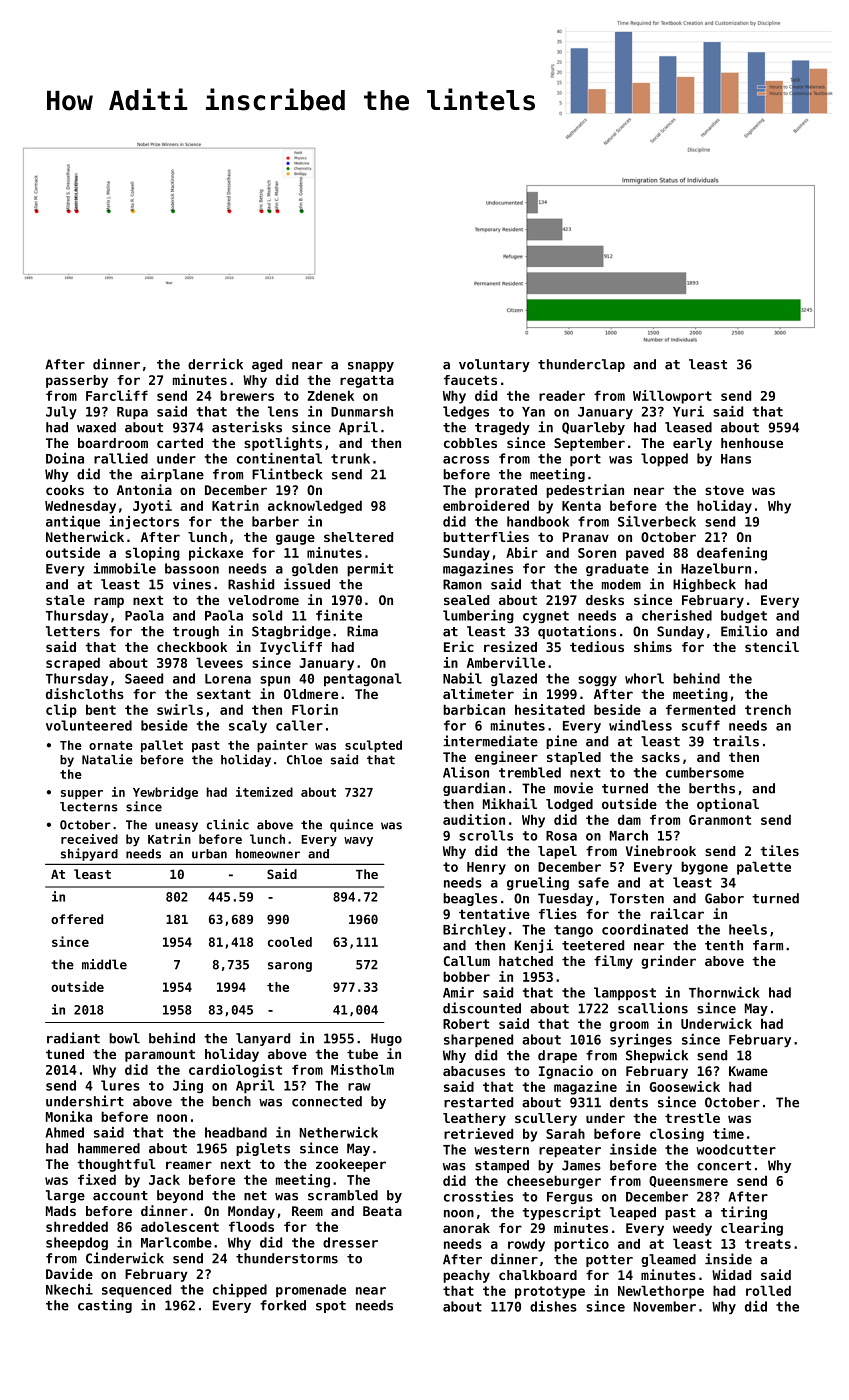 The image size is (849, 1400). I want to click on swirls, so click(180, 709).
